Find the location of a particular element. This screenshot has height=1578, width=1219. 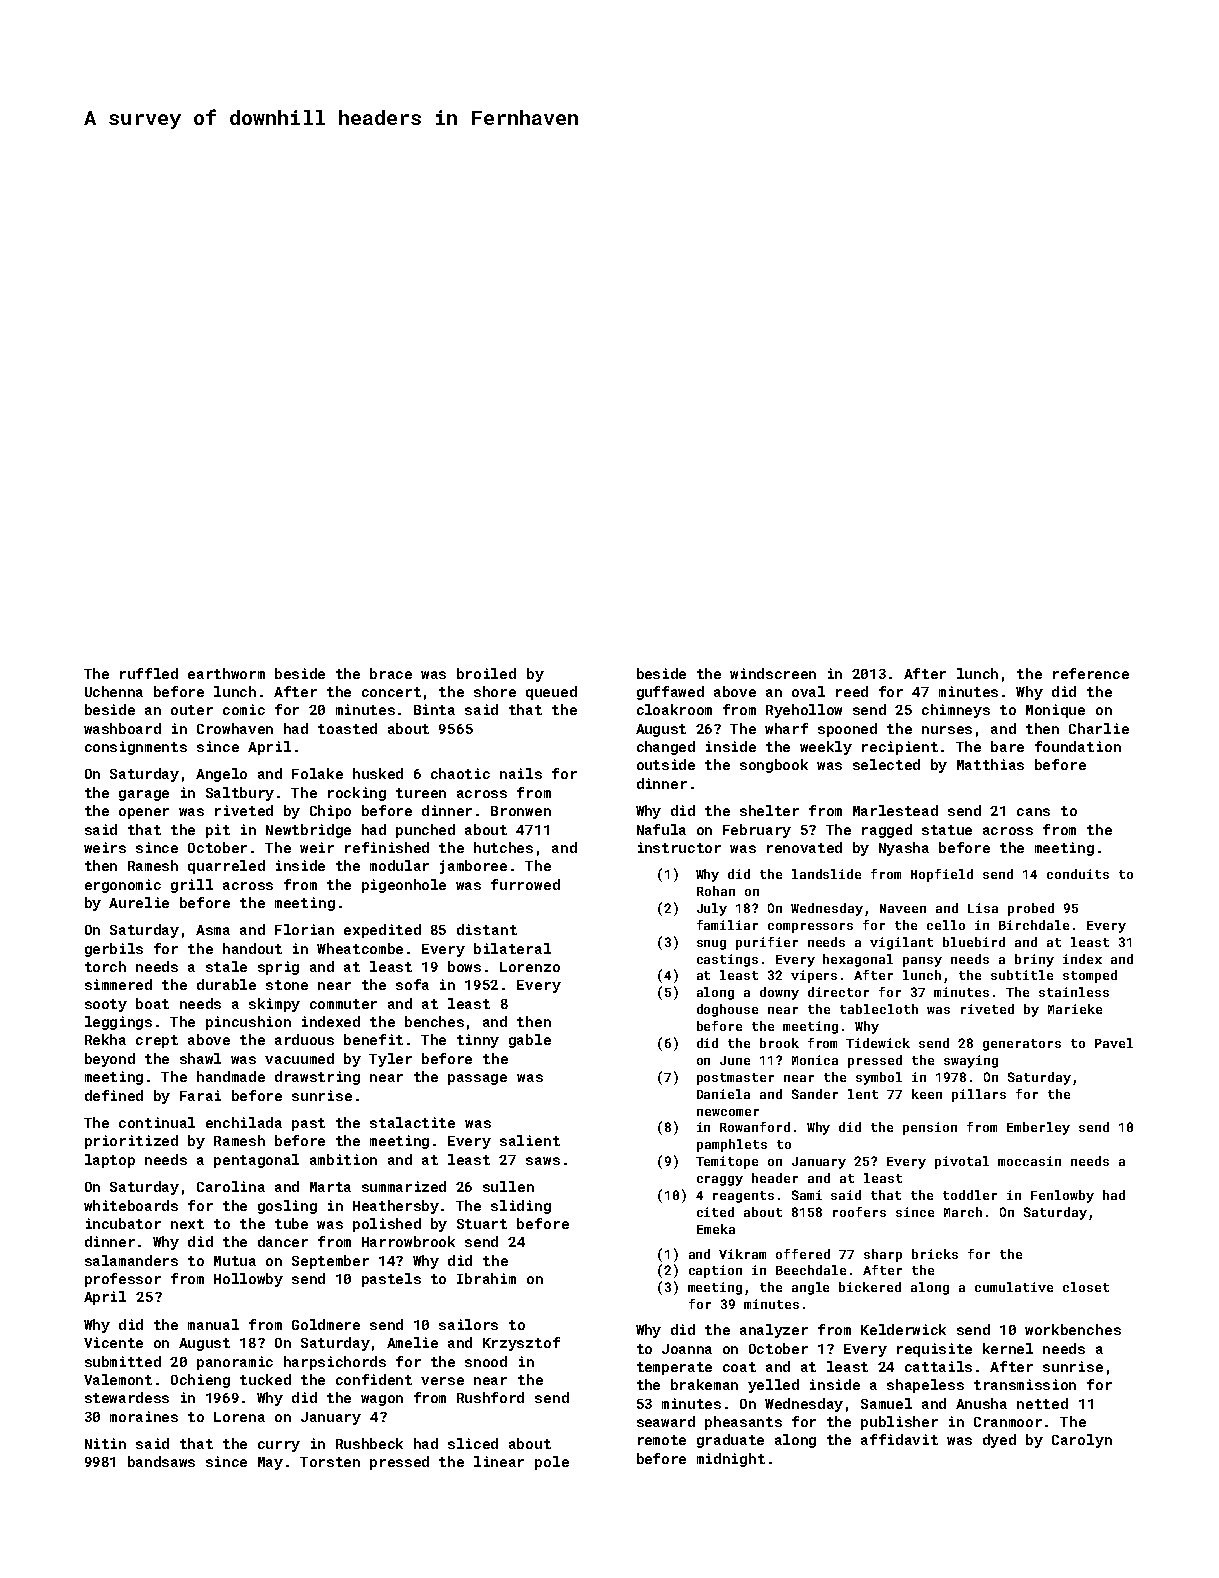

hutches is located at coordinates (503, 847).
